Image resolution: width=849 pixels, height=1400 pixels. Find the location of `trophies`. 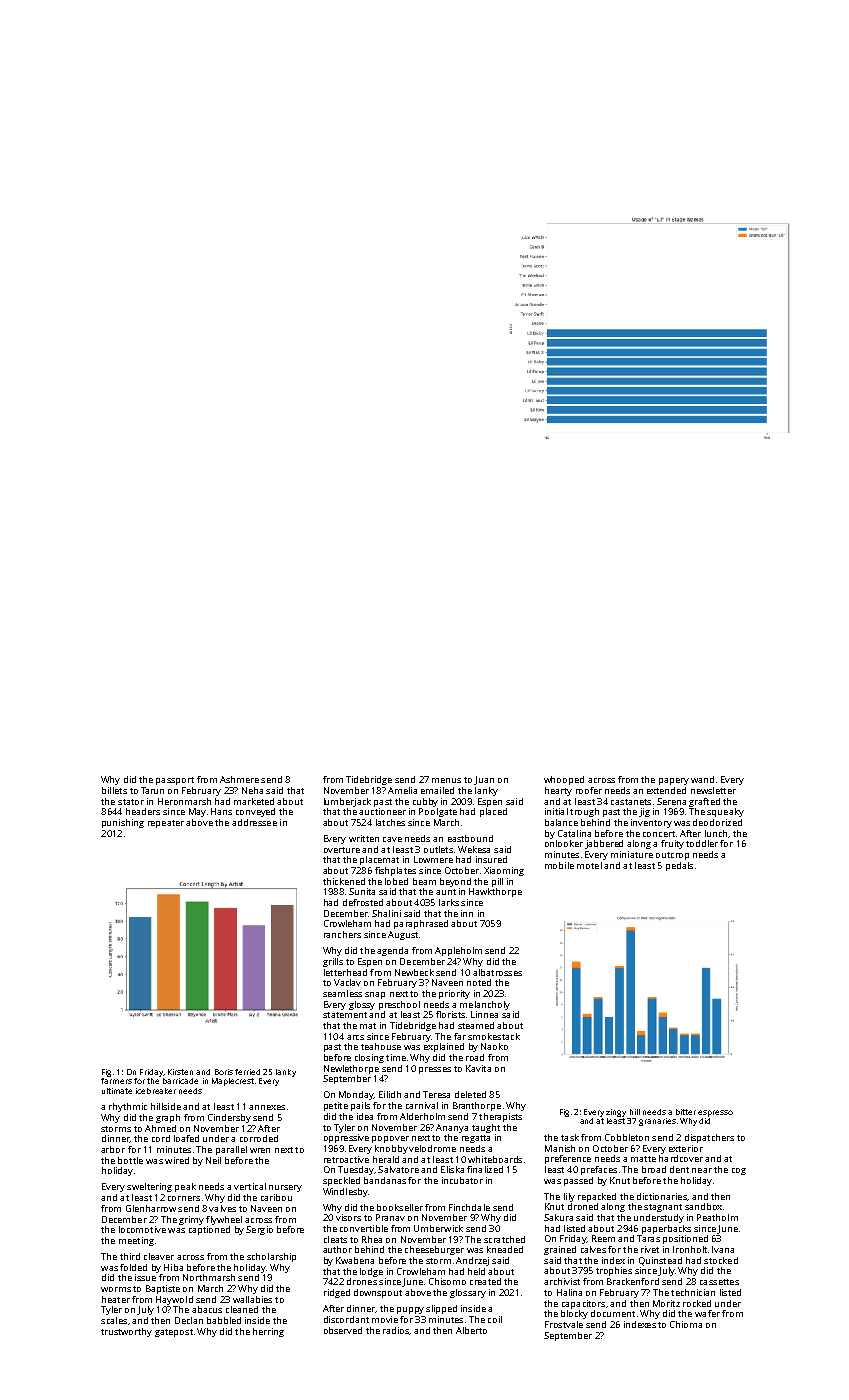

trophies is located at coordinates (614, 1271).
